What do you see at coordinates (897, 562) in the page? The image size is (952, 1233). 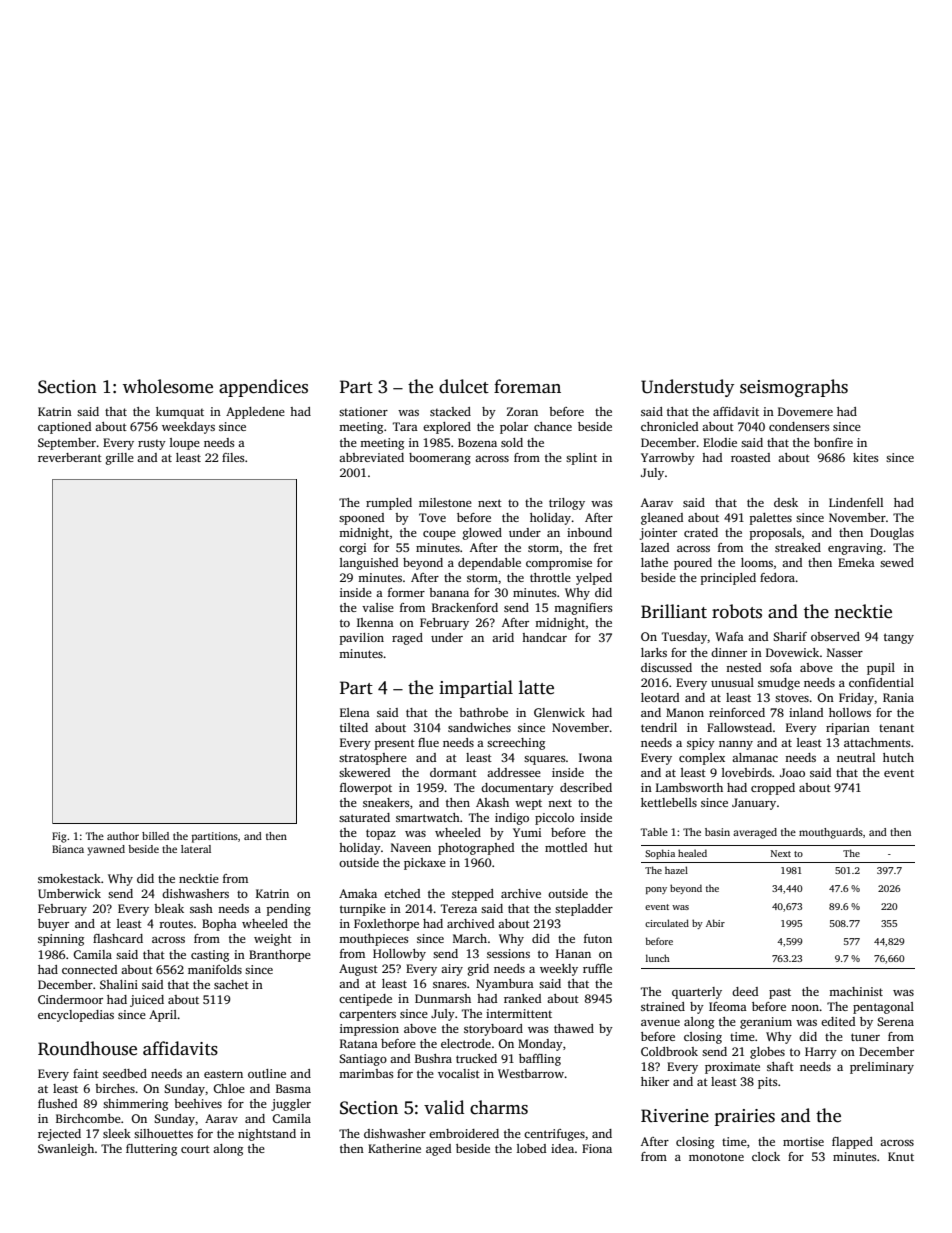 I see `sewed` at bounding box center [897, 562].
